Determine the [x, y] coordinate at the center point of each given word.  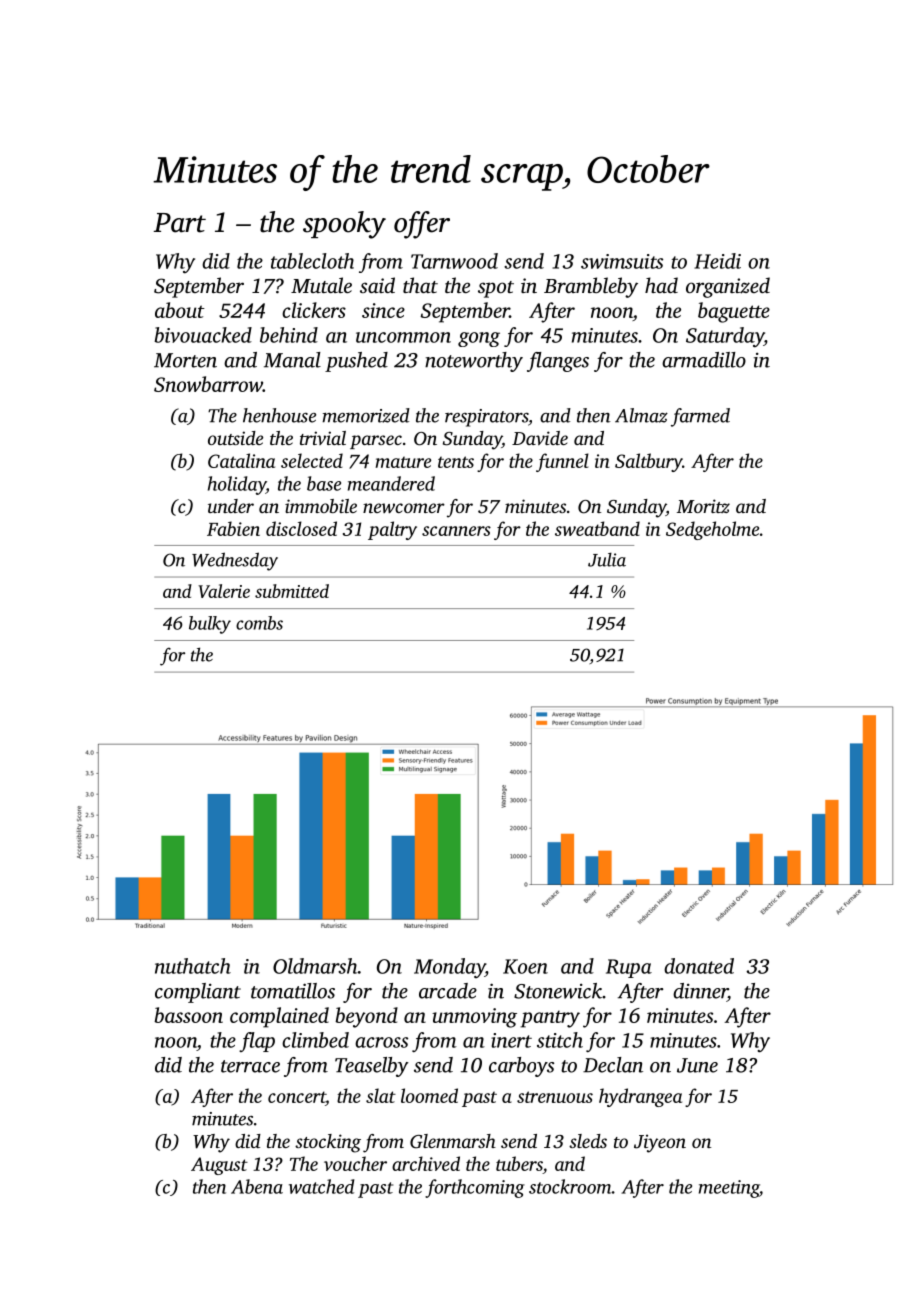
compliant [198, 993]
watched [321, 1186]
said [377, 285]
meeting [729, 1189]
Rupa [629, 968]
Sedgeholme [712, 530]
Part [180, 223]
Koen [525, 966]
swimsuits [622, 261]
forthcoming [475, 1188]
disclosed [301, 528]
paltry [392, 530]
